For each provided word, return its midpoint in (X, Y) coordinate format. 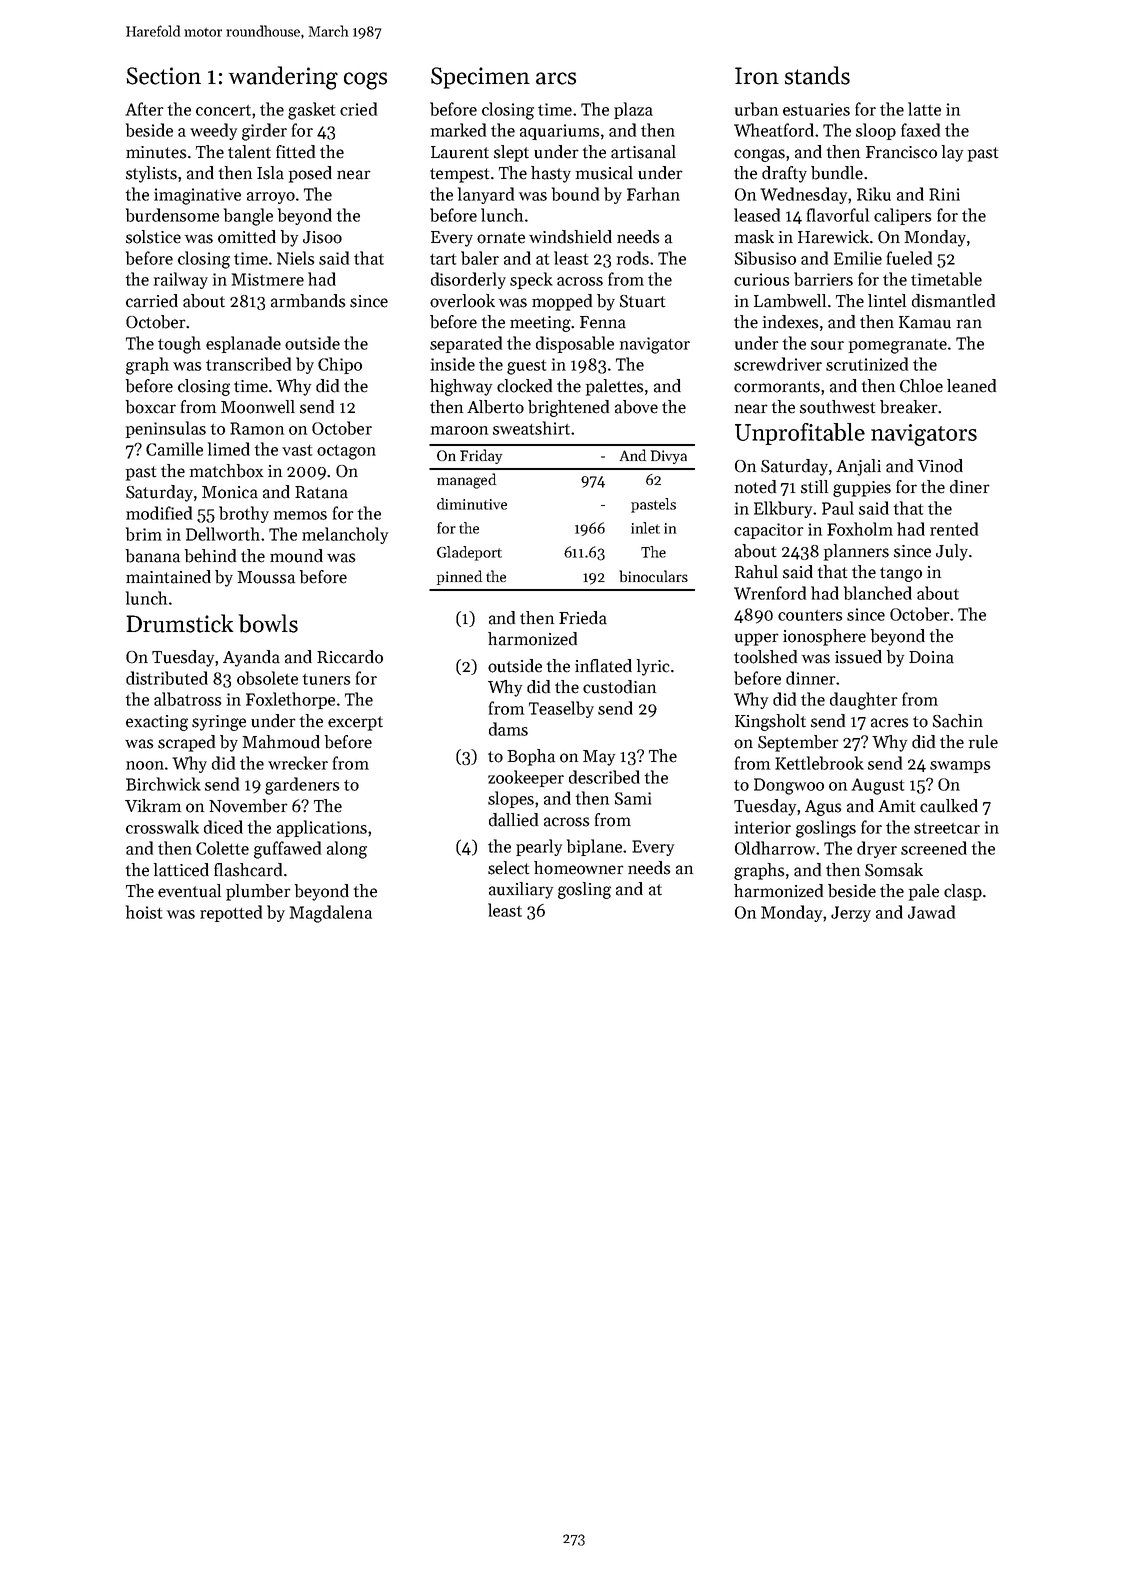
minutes (156, 152)
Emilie (858, 258)
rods (633, 258)
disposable (575, 344)
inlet (645, 528)
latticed (181, 870)
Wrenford (770, 593)
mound (296, 556)
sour (827, 345)
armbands (308, 301)
